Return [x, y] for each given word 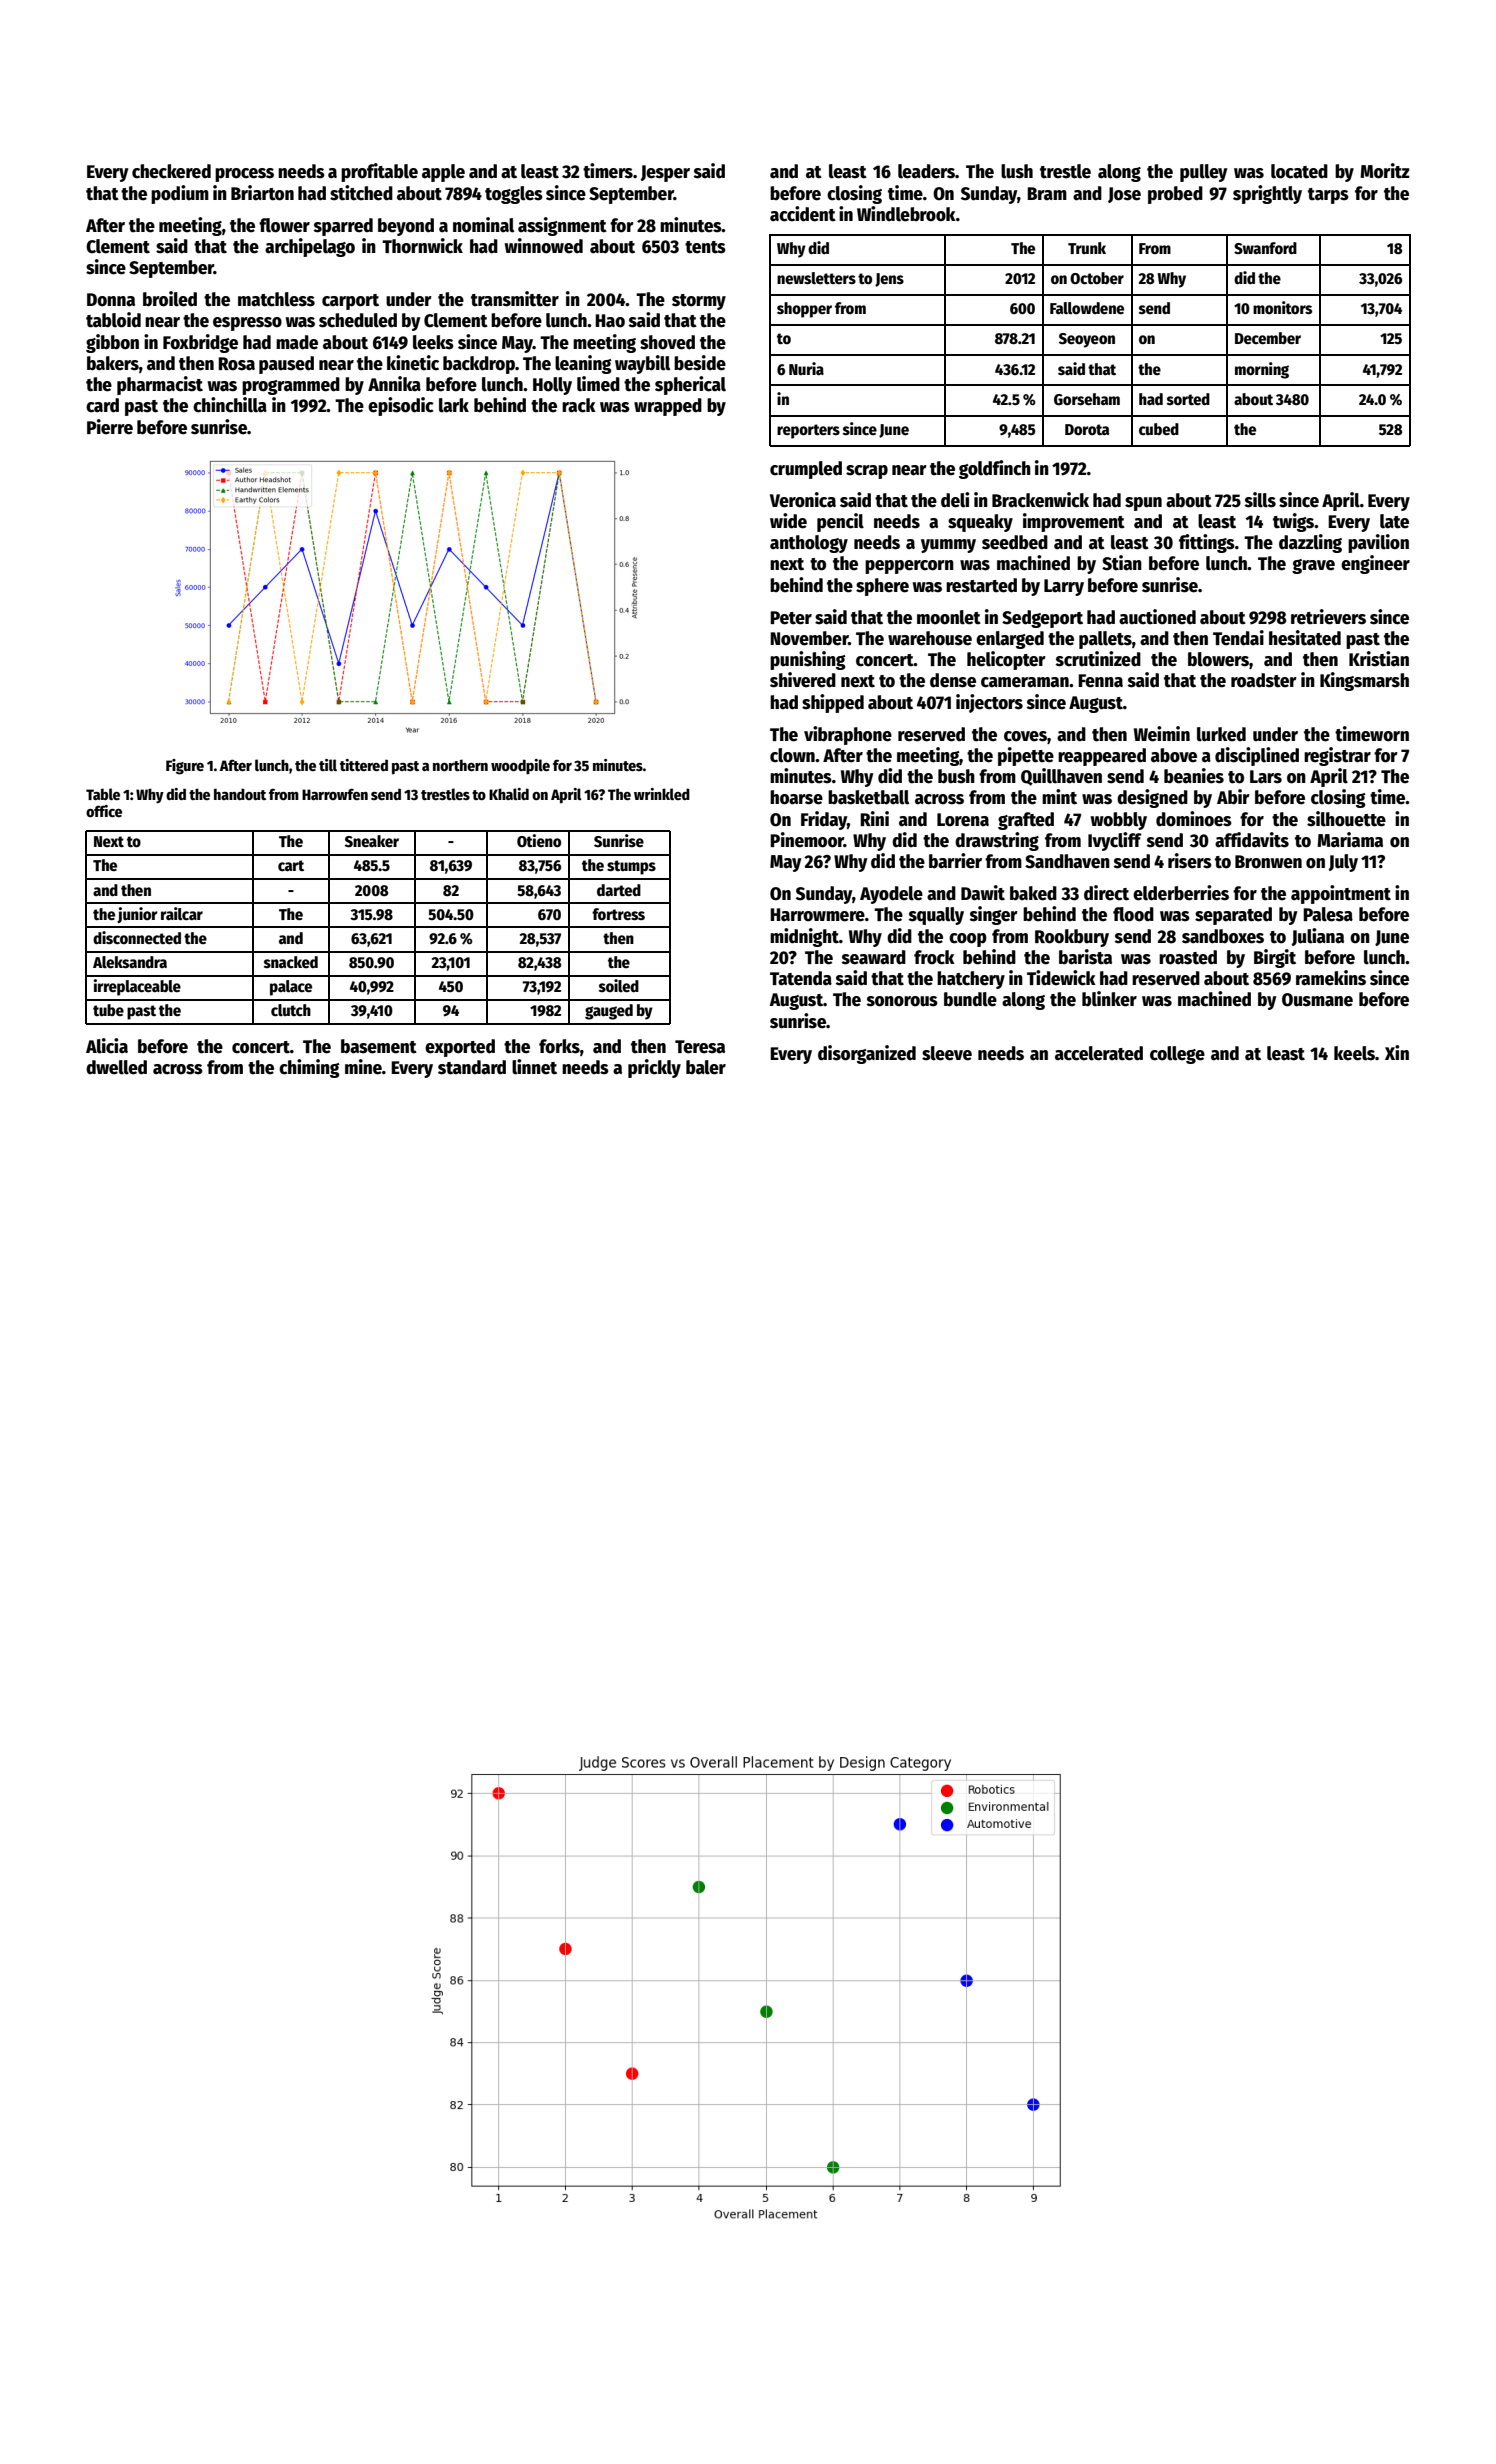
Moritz [1385, 171]
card [102, 405]
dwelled [116, 1067]
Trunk [1087, 248]
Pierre [110, 427]
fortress [618, 914]
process [244, 175]
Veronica [803, 500]
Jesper [665, 173]
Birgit [1275, 958]
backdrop [479, 365]
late [1394, 521]
